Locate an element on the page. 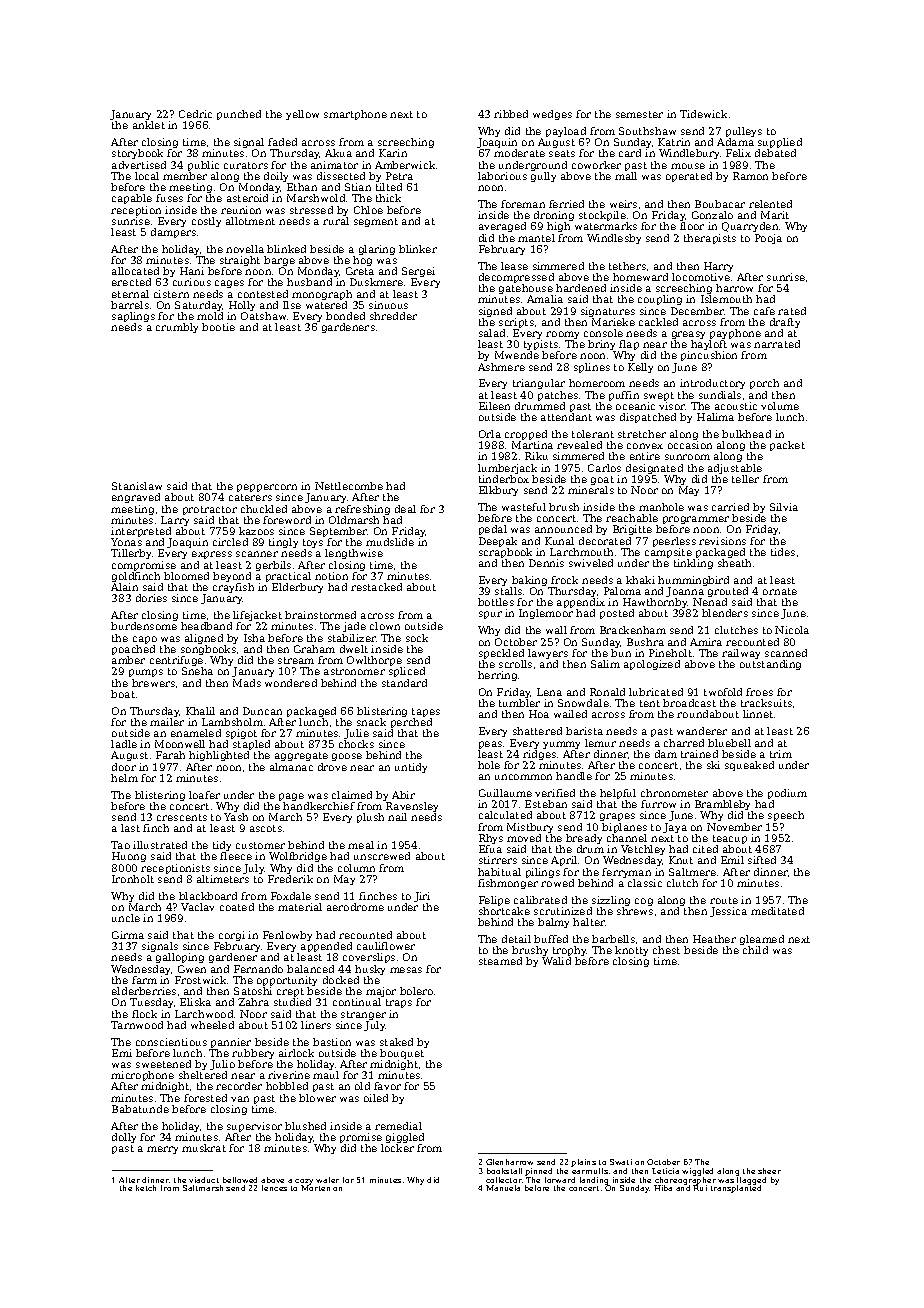 The image size is (924, 1308). advertised is located at coordinates (139, 165).
